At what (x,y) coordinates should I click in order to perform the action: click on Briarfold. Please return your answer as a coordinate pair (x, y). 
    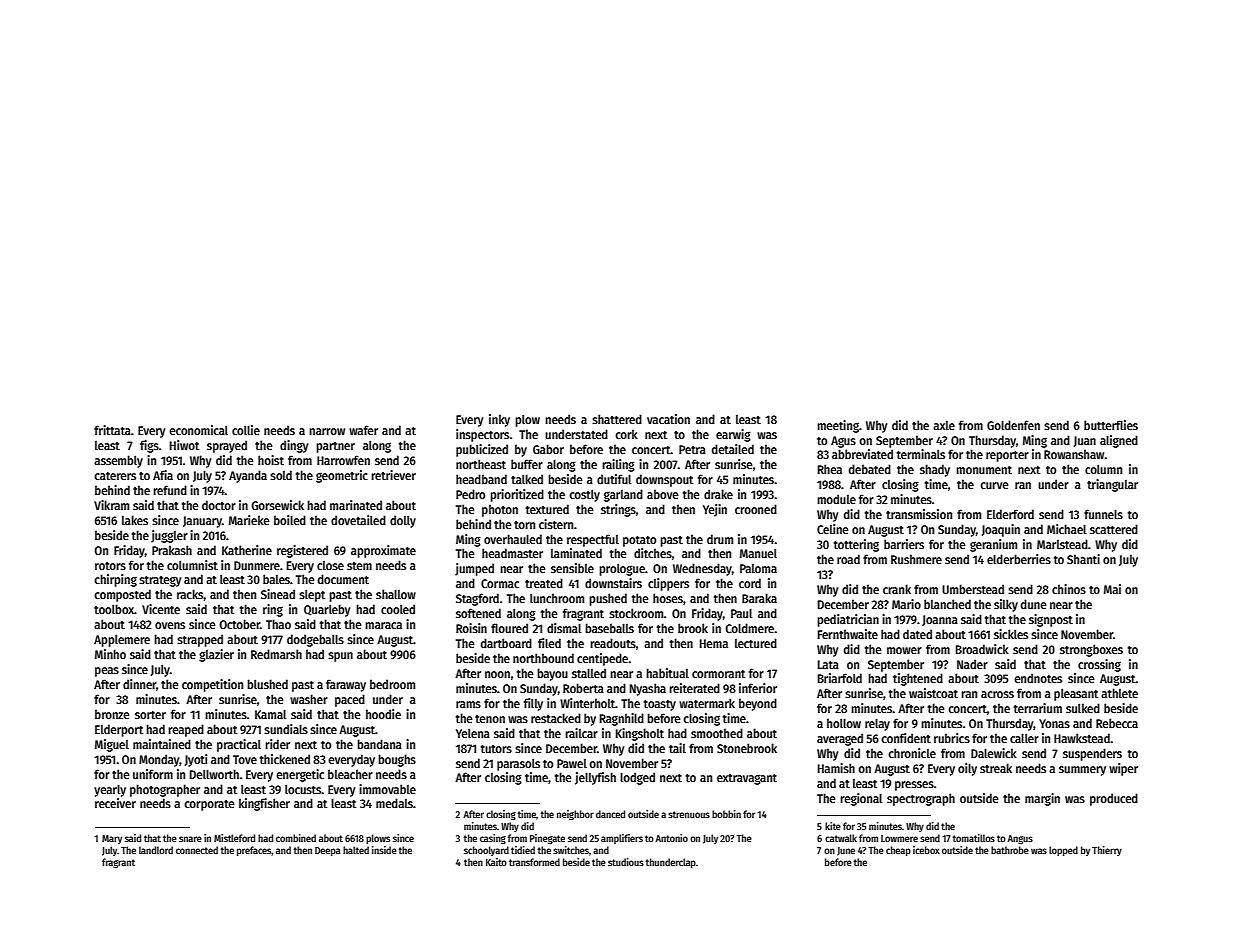
    Looking at the image, I should click on (840, 678).
